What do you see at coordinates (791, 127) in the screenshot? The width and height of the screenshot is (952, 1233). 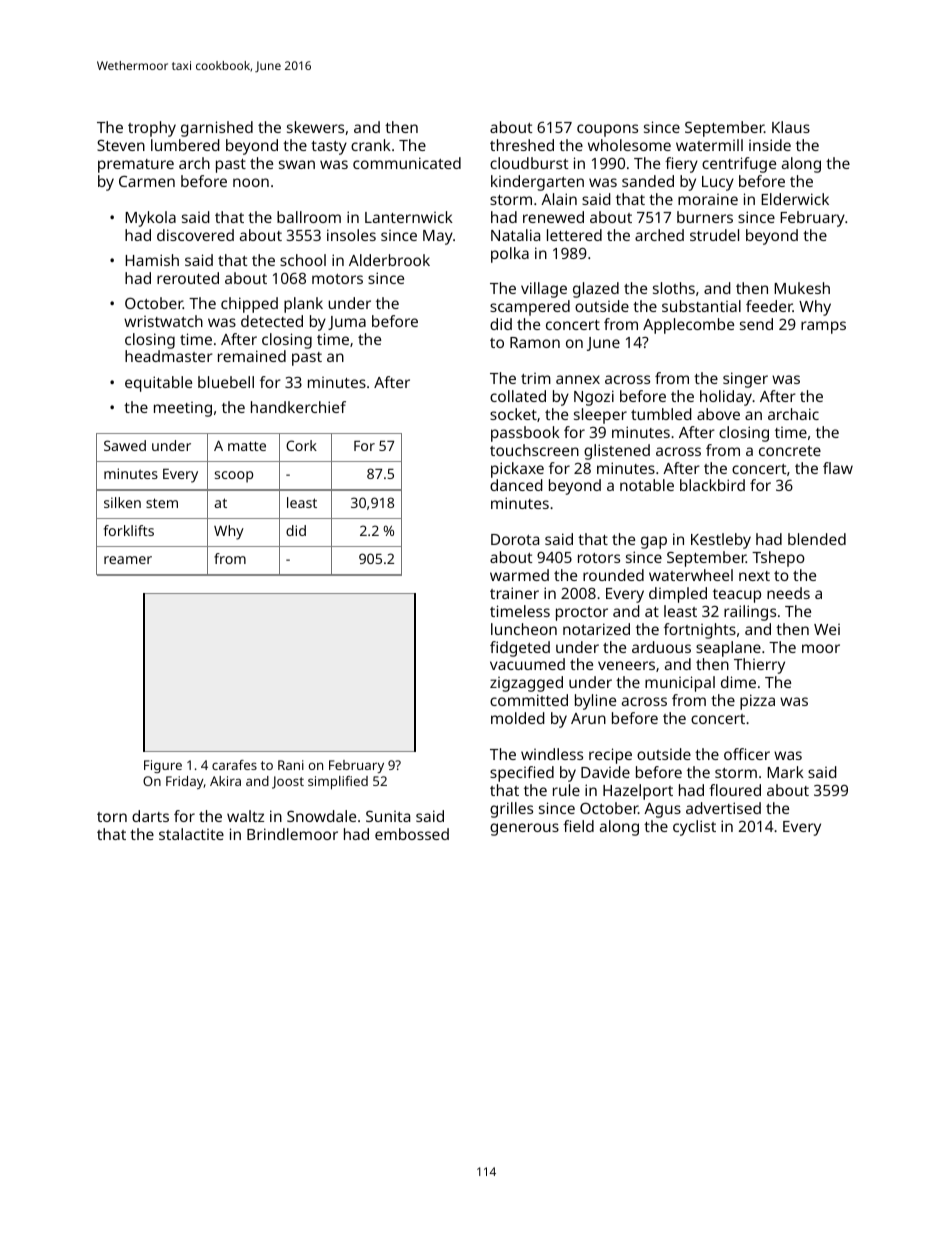 I see `Klaus` at bounding box center [791, 127].
